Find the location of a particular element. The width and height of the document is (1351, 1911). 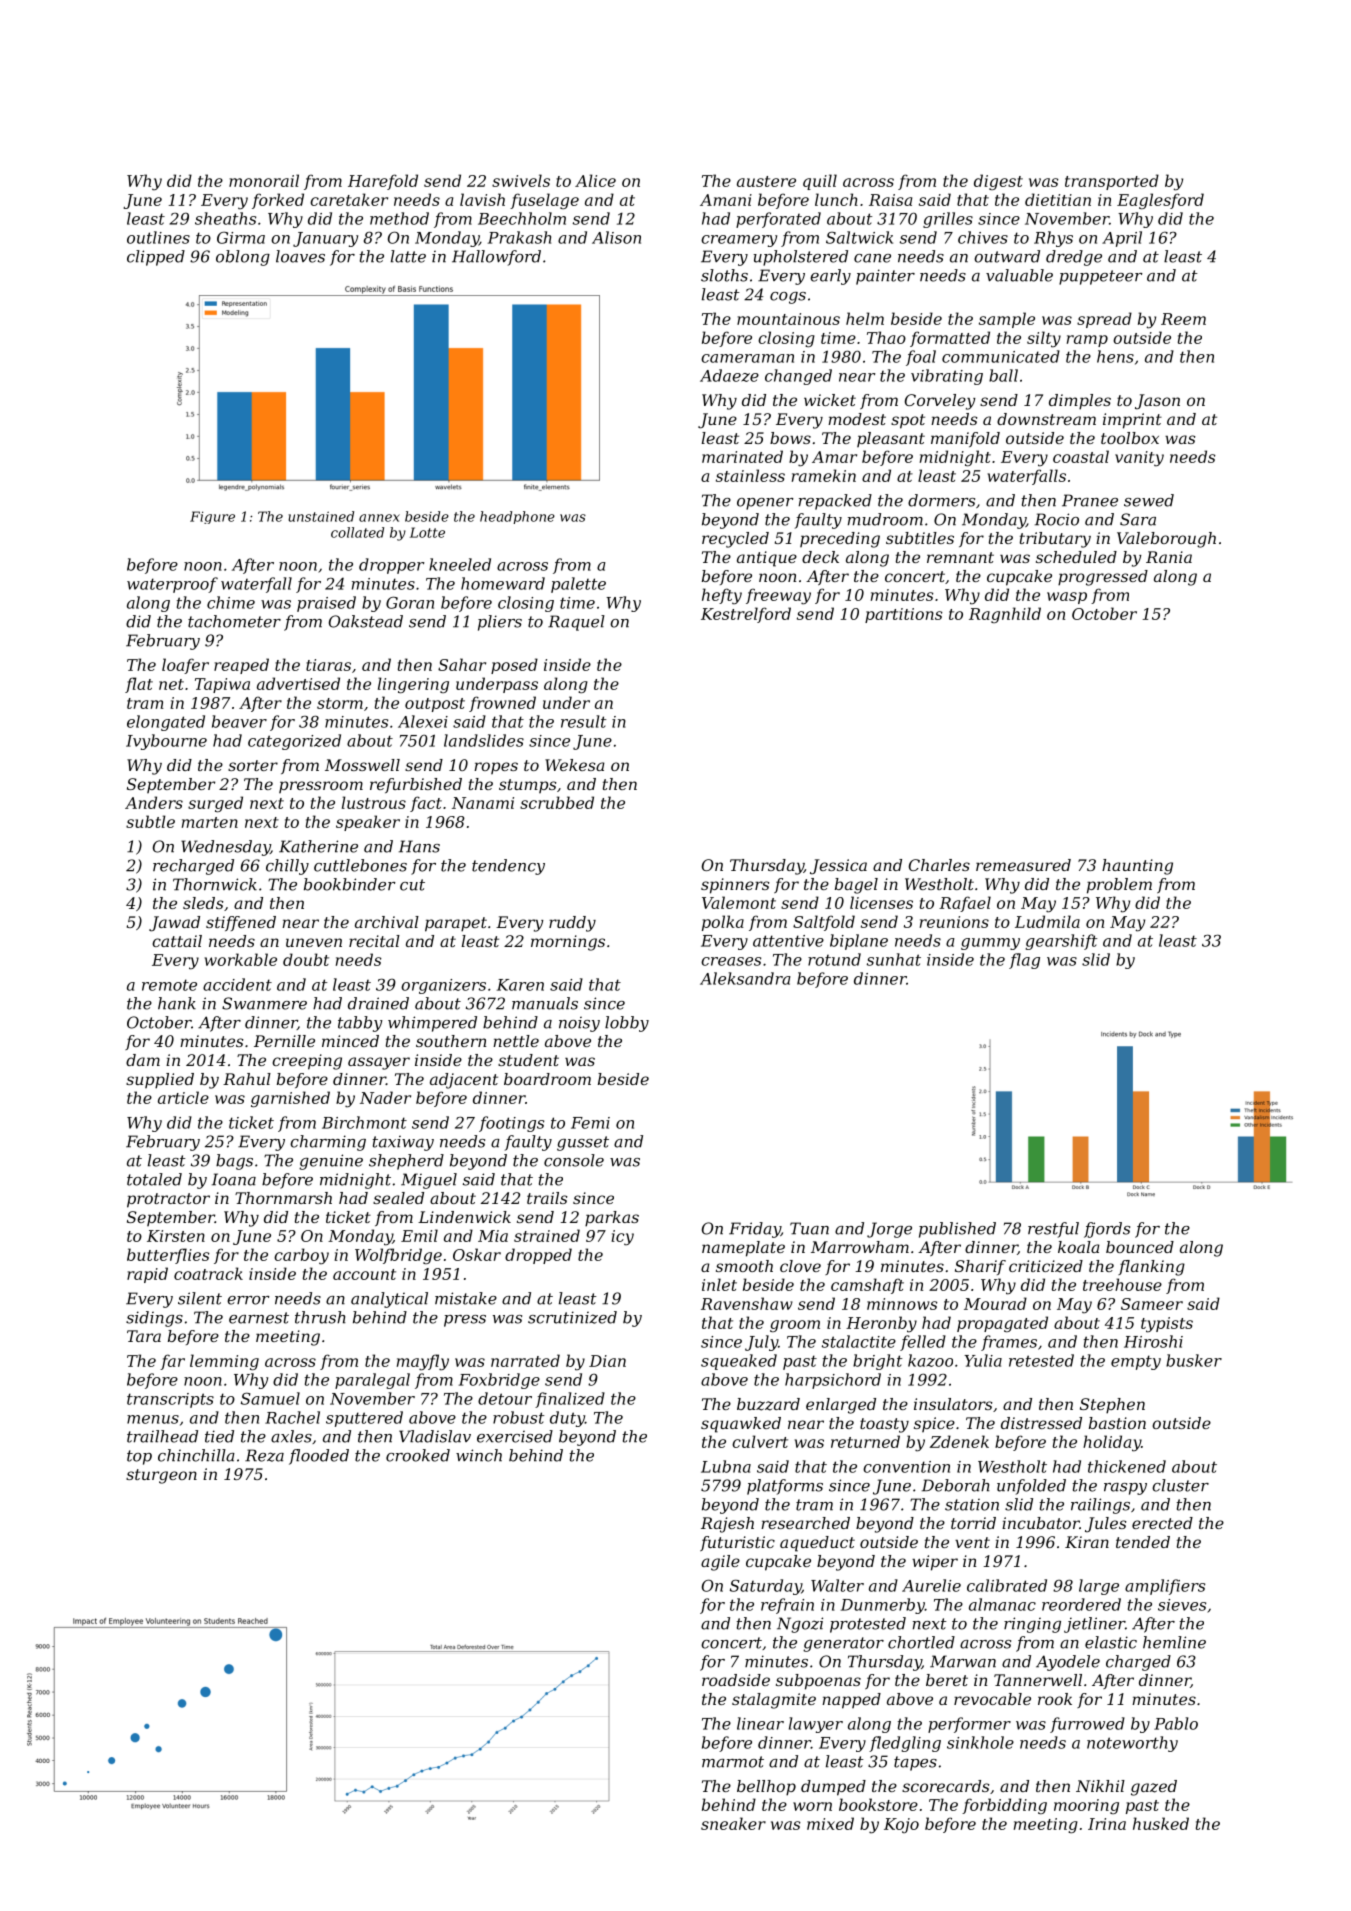

sloths is located at coordinates (724, 275).
